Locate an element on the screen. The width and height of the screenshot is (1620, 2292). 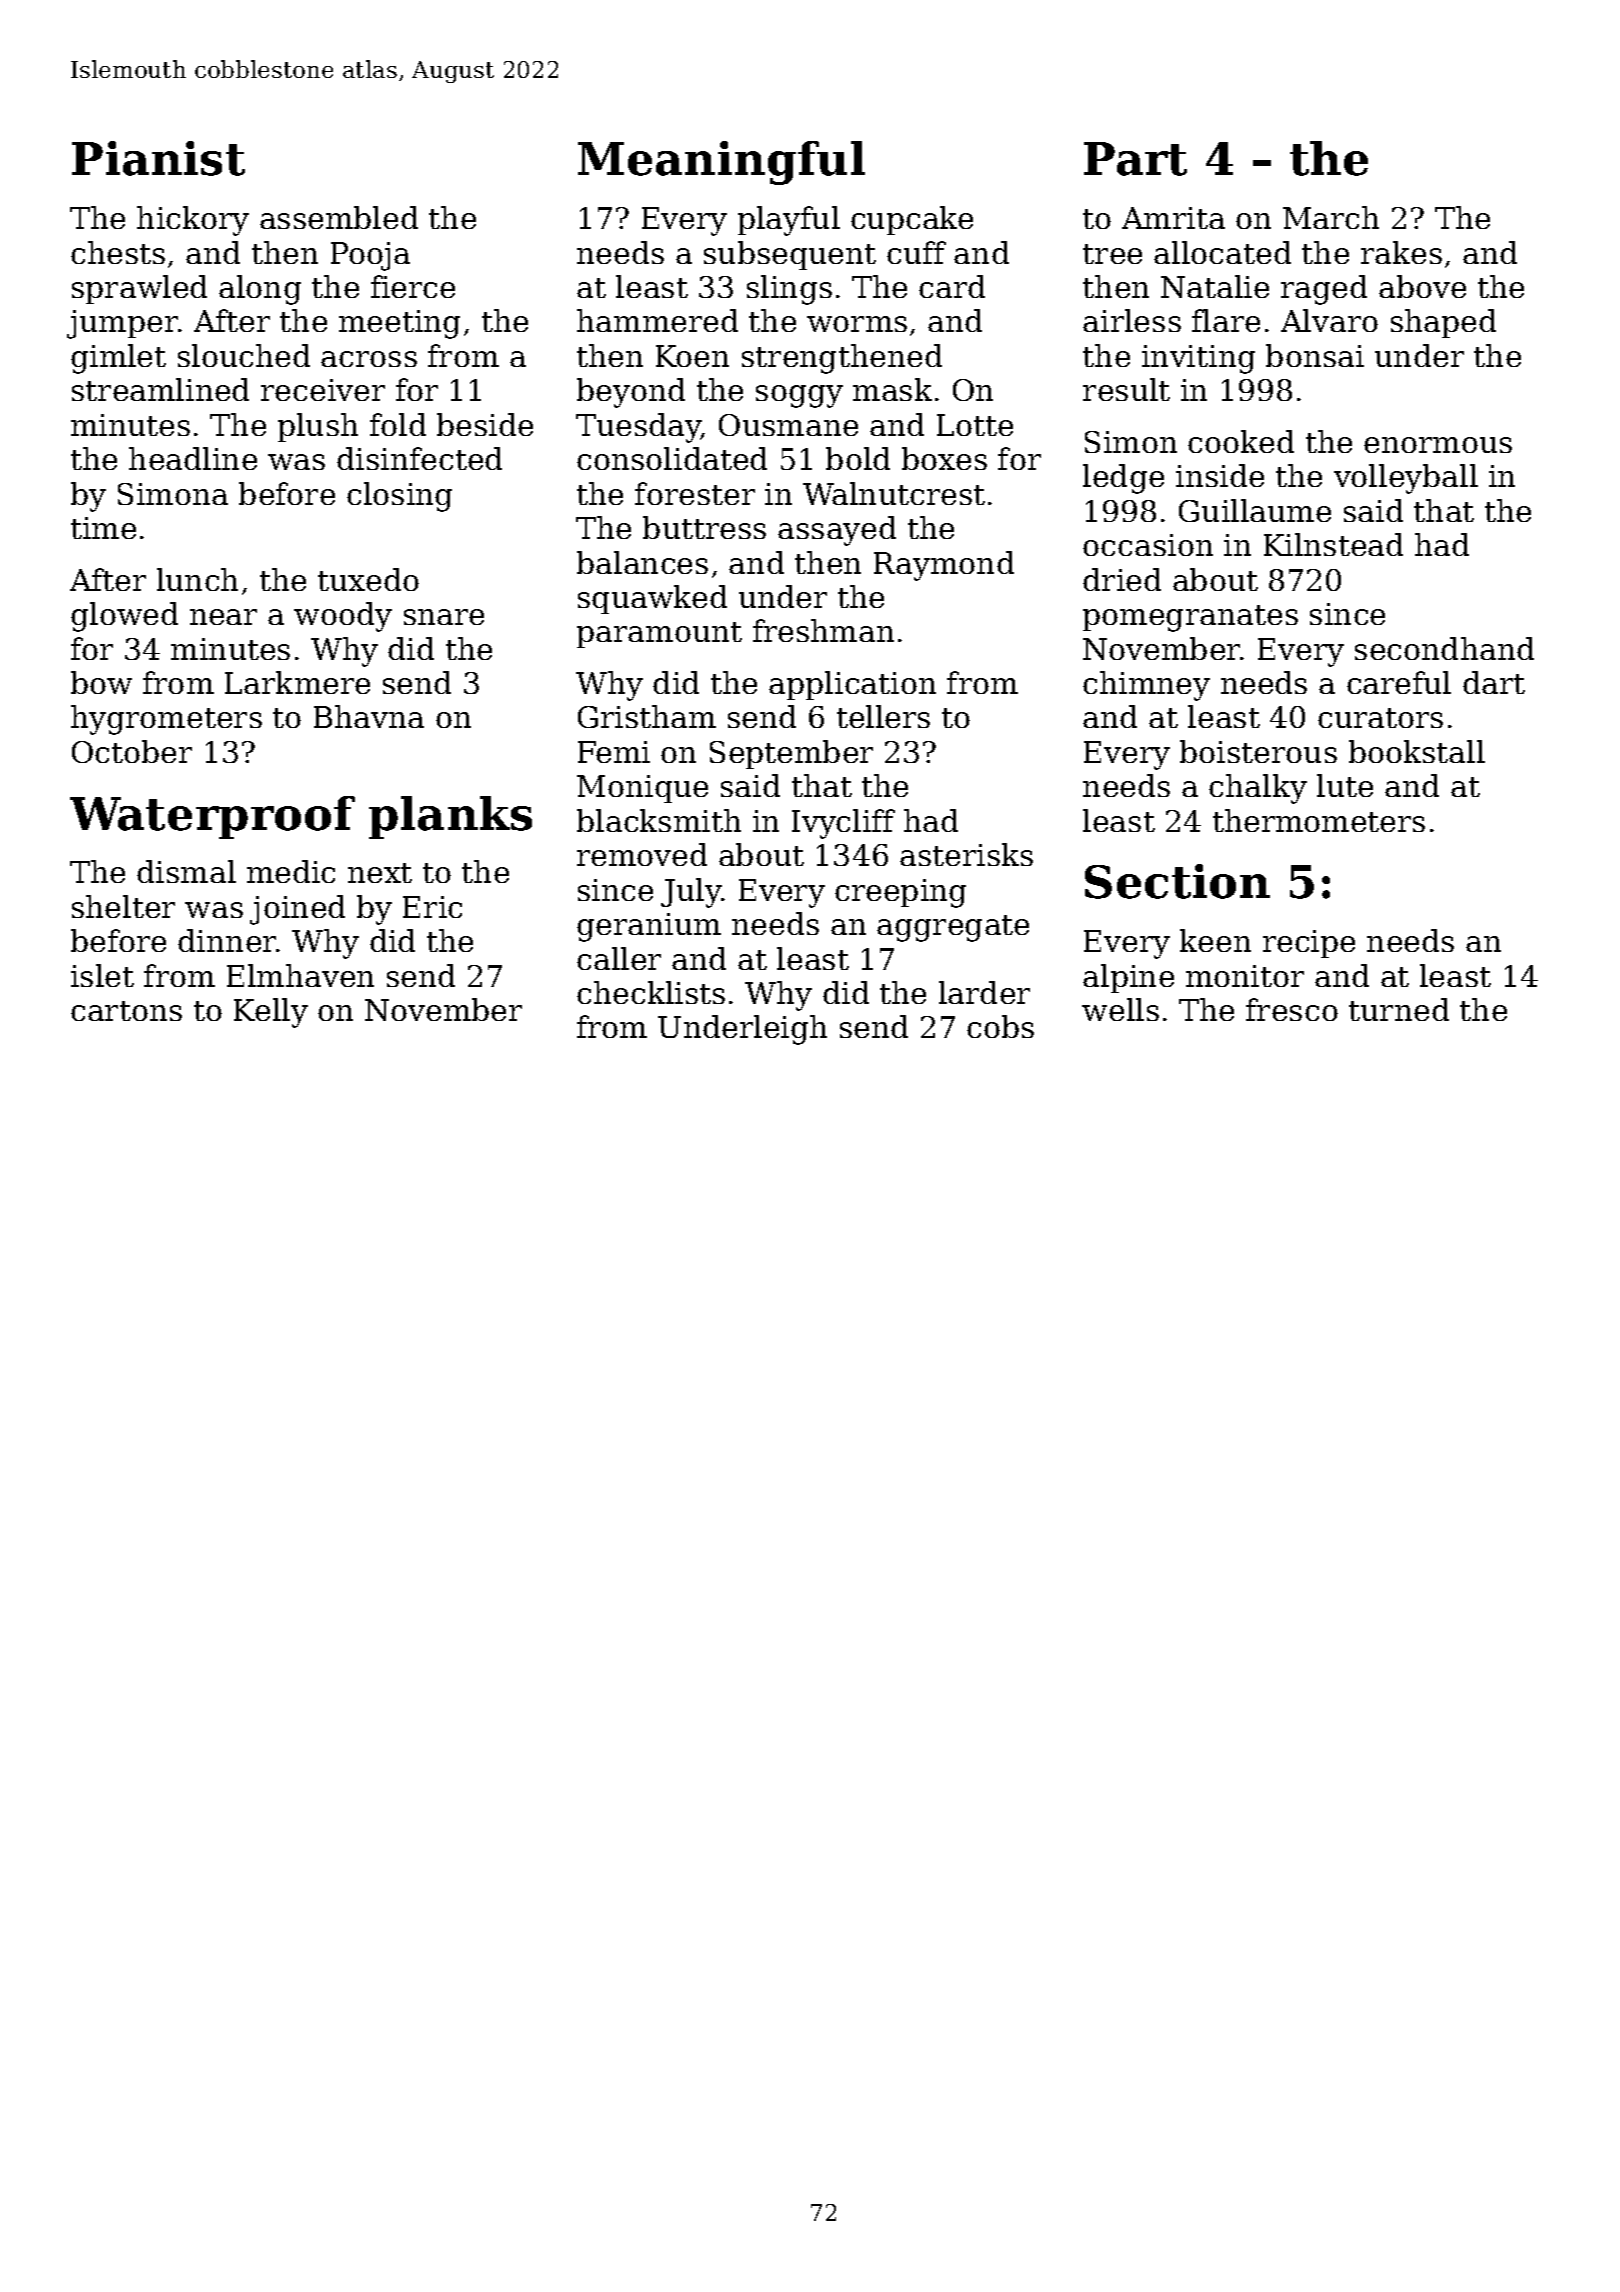
aggregate is located at coordinates (953, 928).
